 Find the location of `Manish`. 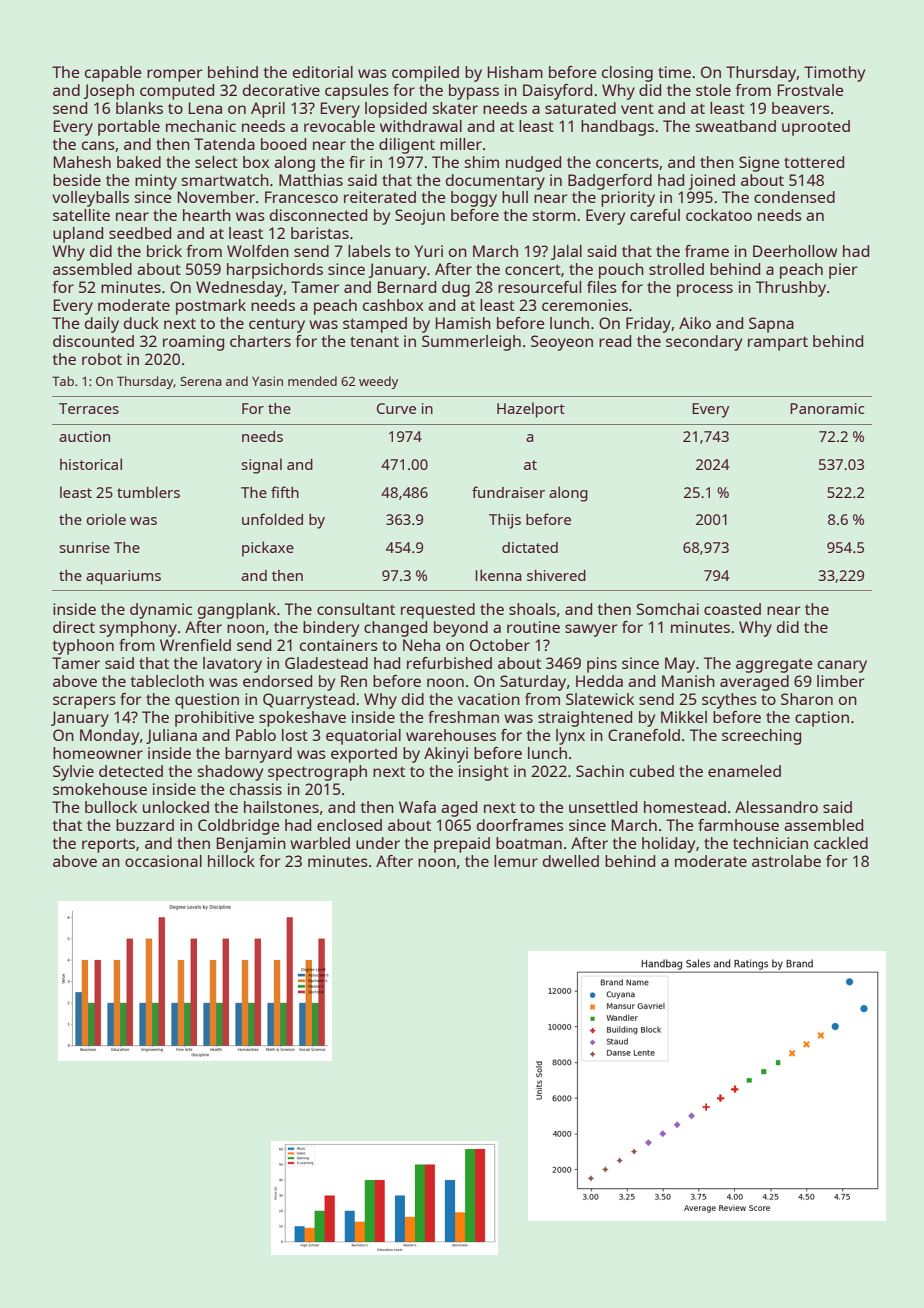

Manish is located at coordinates (688, 681).
